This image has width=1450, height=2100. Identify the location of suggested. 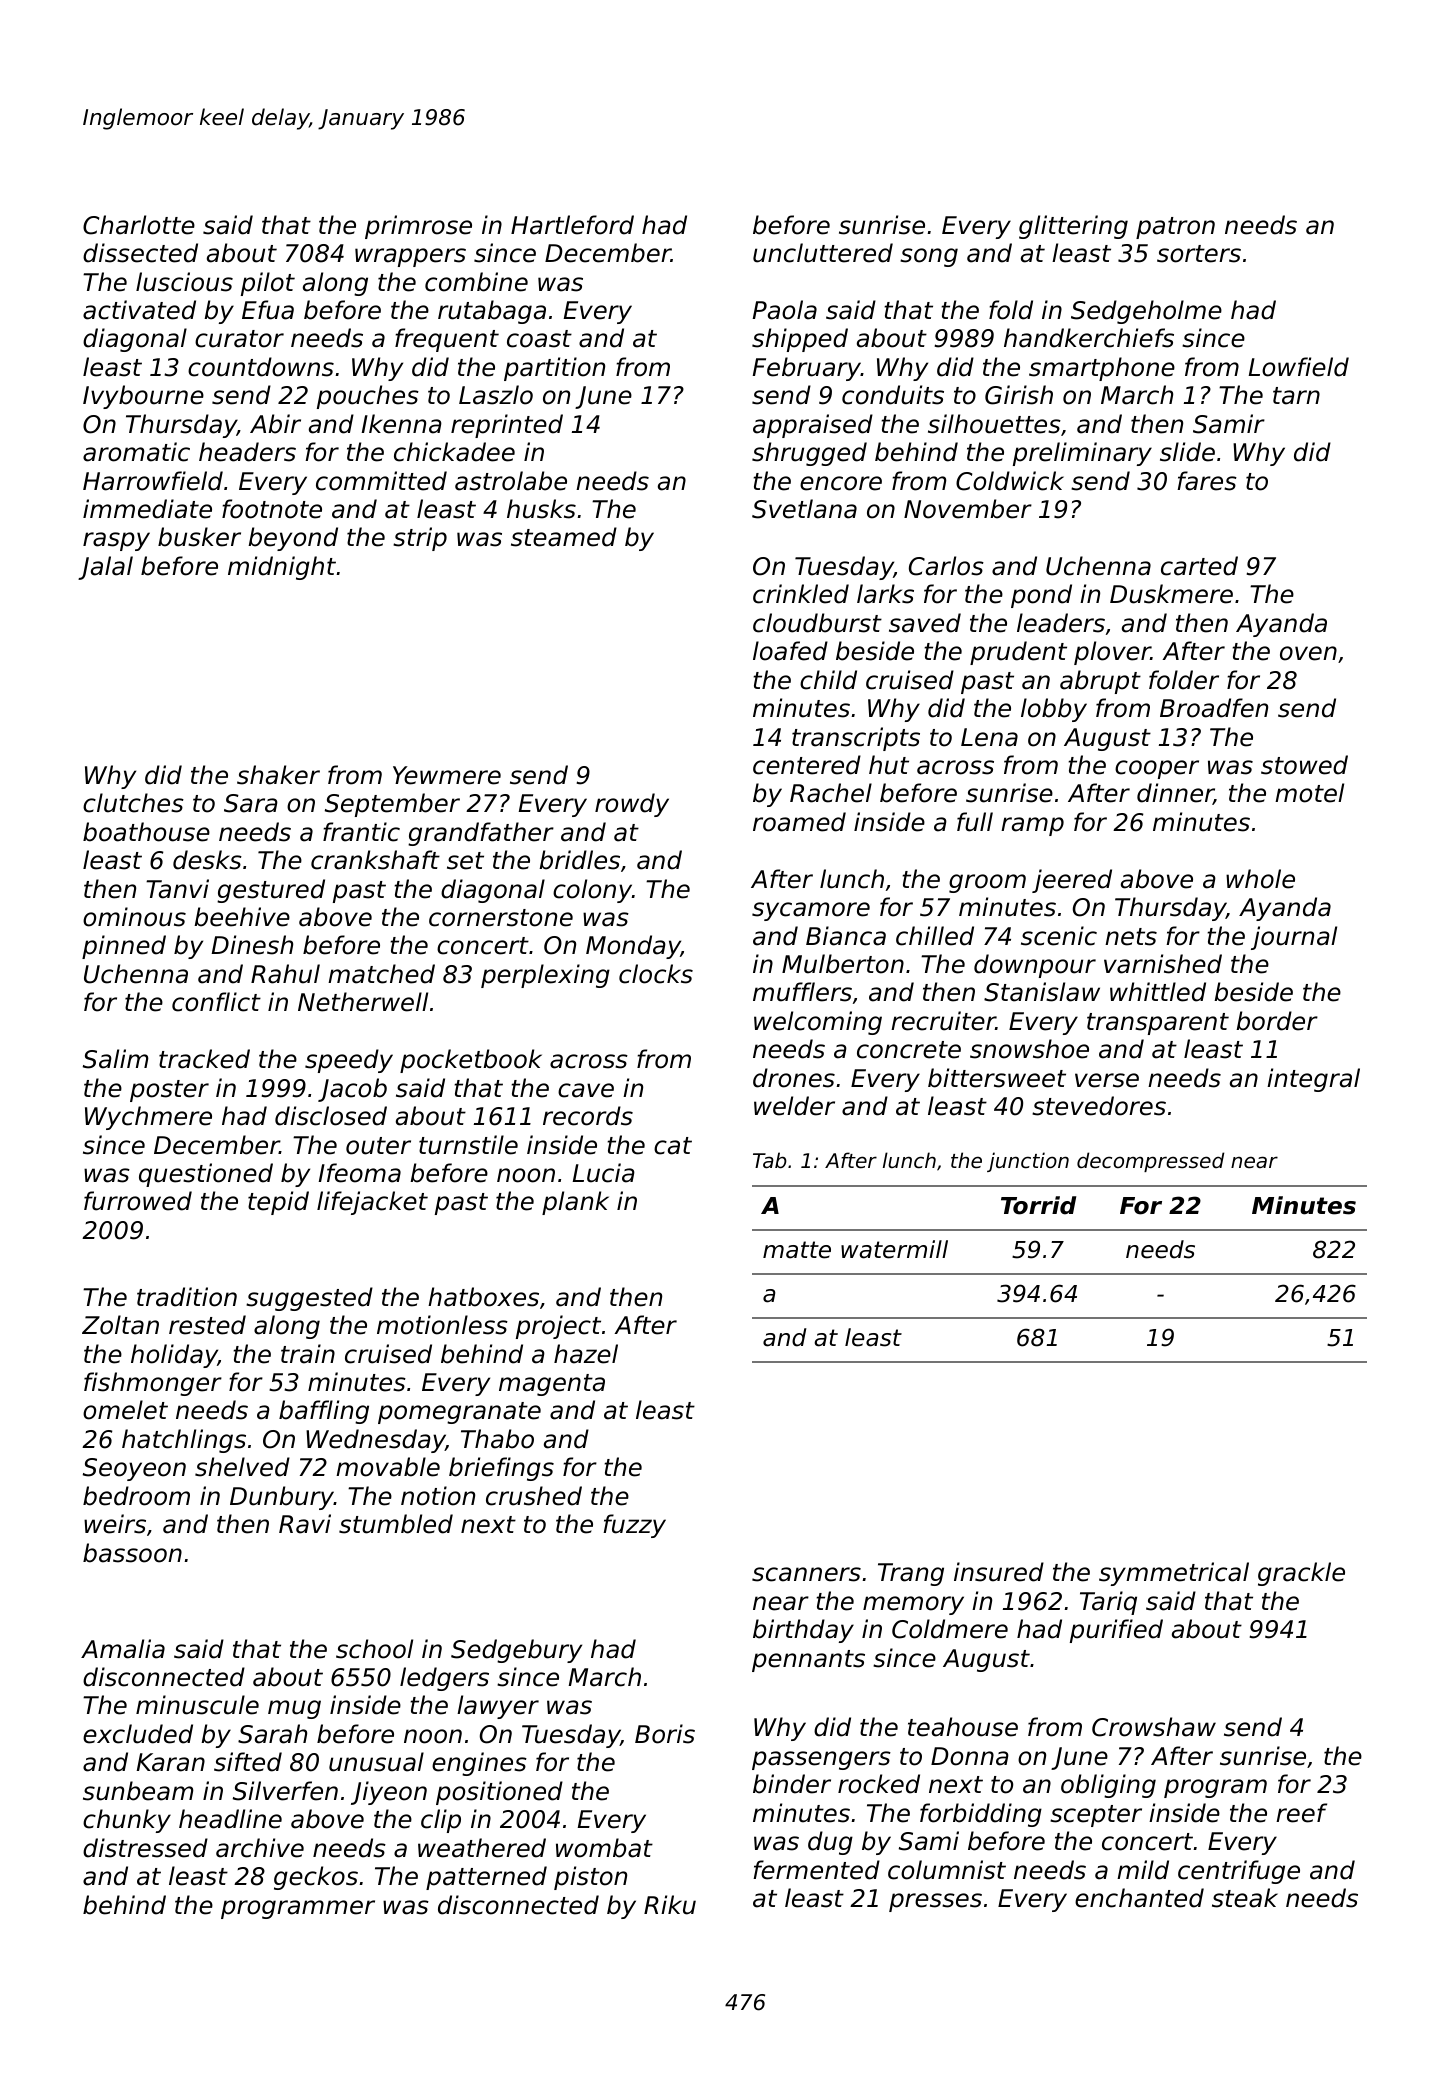
(309, 1299).
